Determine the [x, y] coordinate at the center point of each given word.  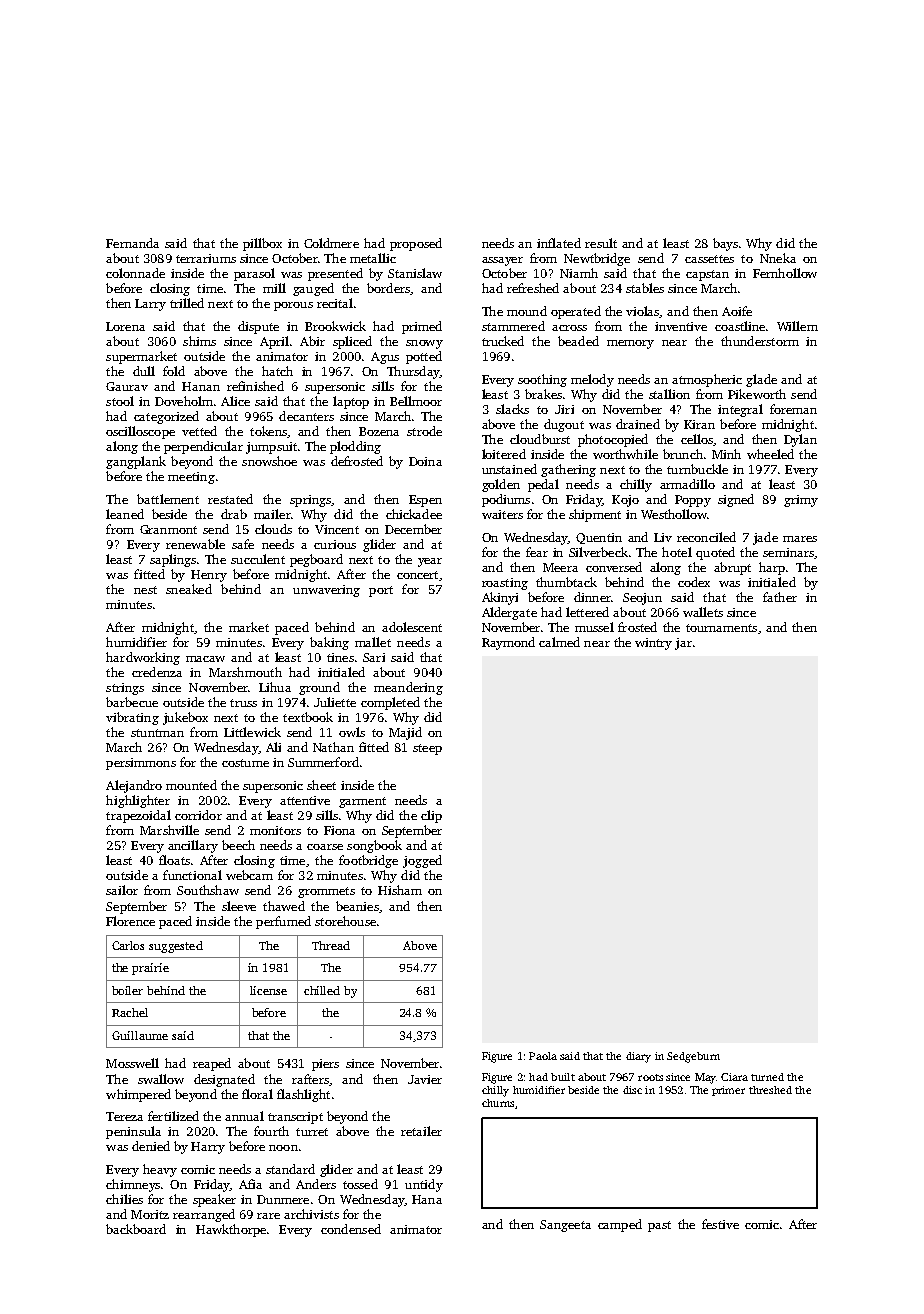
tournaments [721, 628]
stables [645, 288]
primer [728, 1091]
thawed [284, 906]
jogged [422, 861]
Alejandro [134, 786]
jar [683, 644]
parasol [254, 274]
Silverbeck [598, 552]
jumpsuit [271, 448]
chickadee [414, 514]
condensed [351, 1229]
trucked [503, 341]
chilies [124, 1199]
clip [431, 816]
